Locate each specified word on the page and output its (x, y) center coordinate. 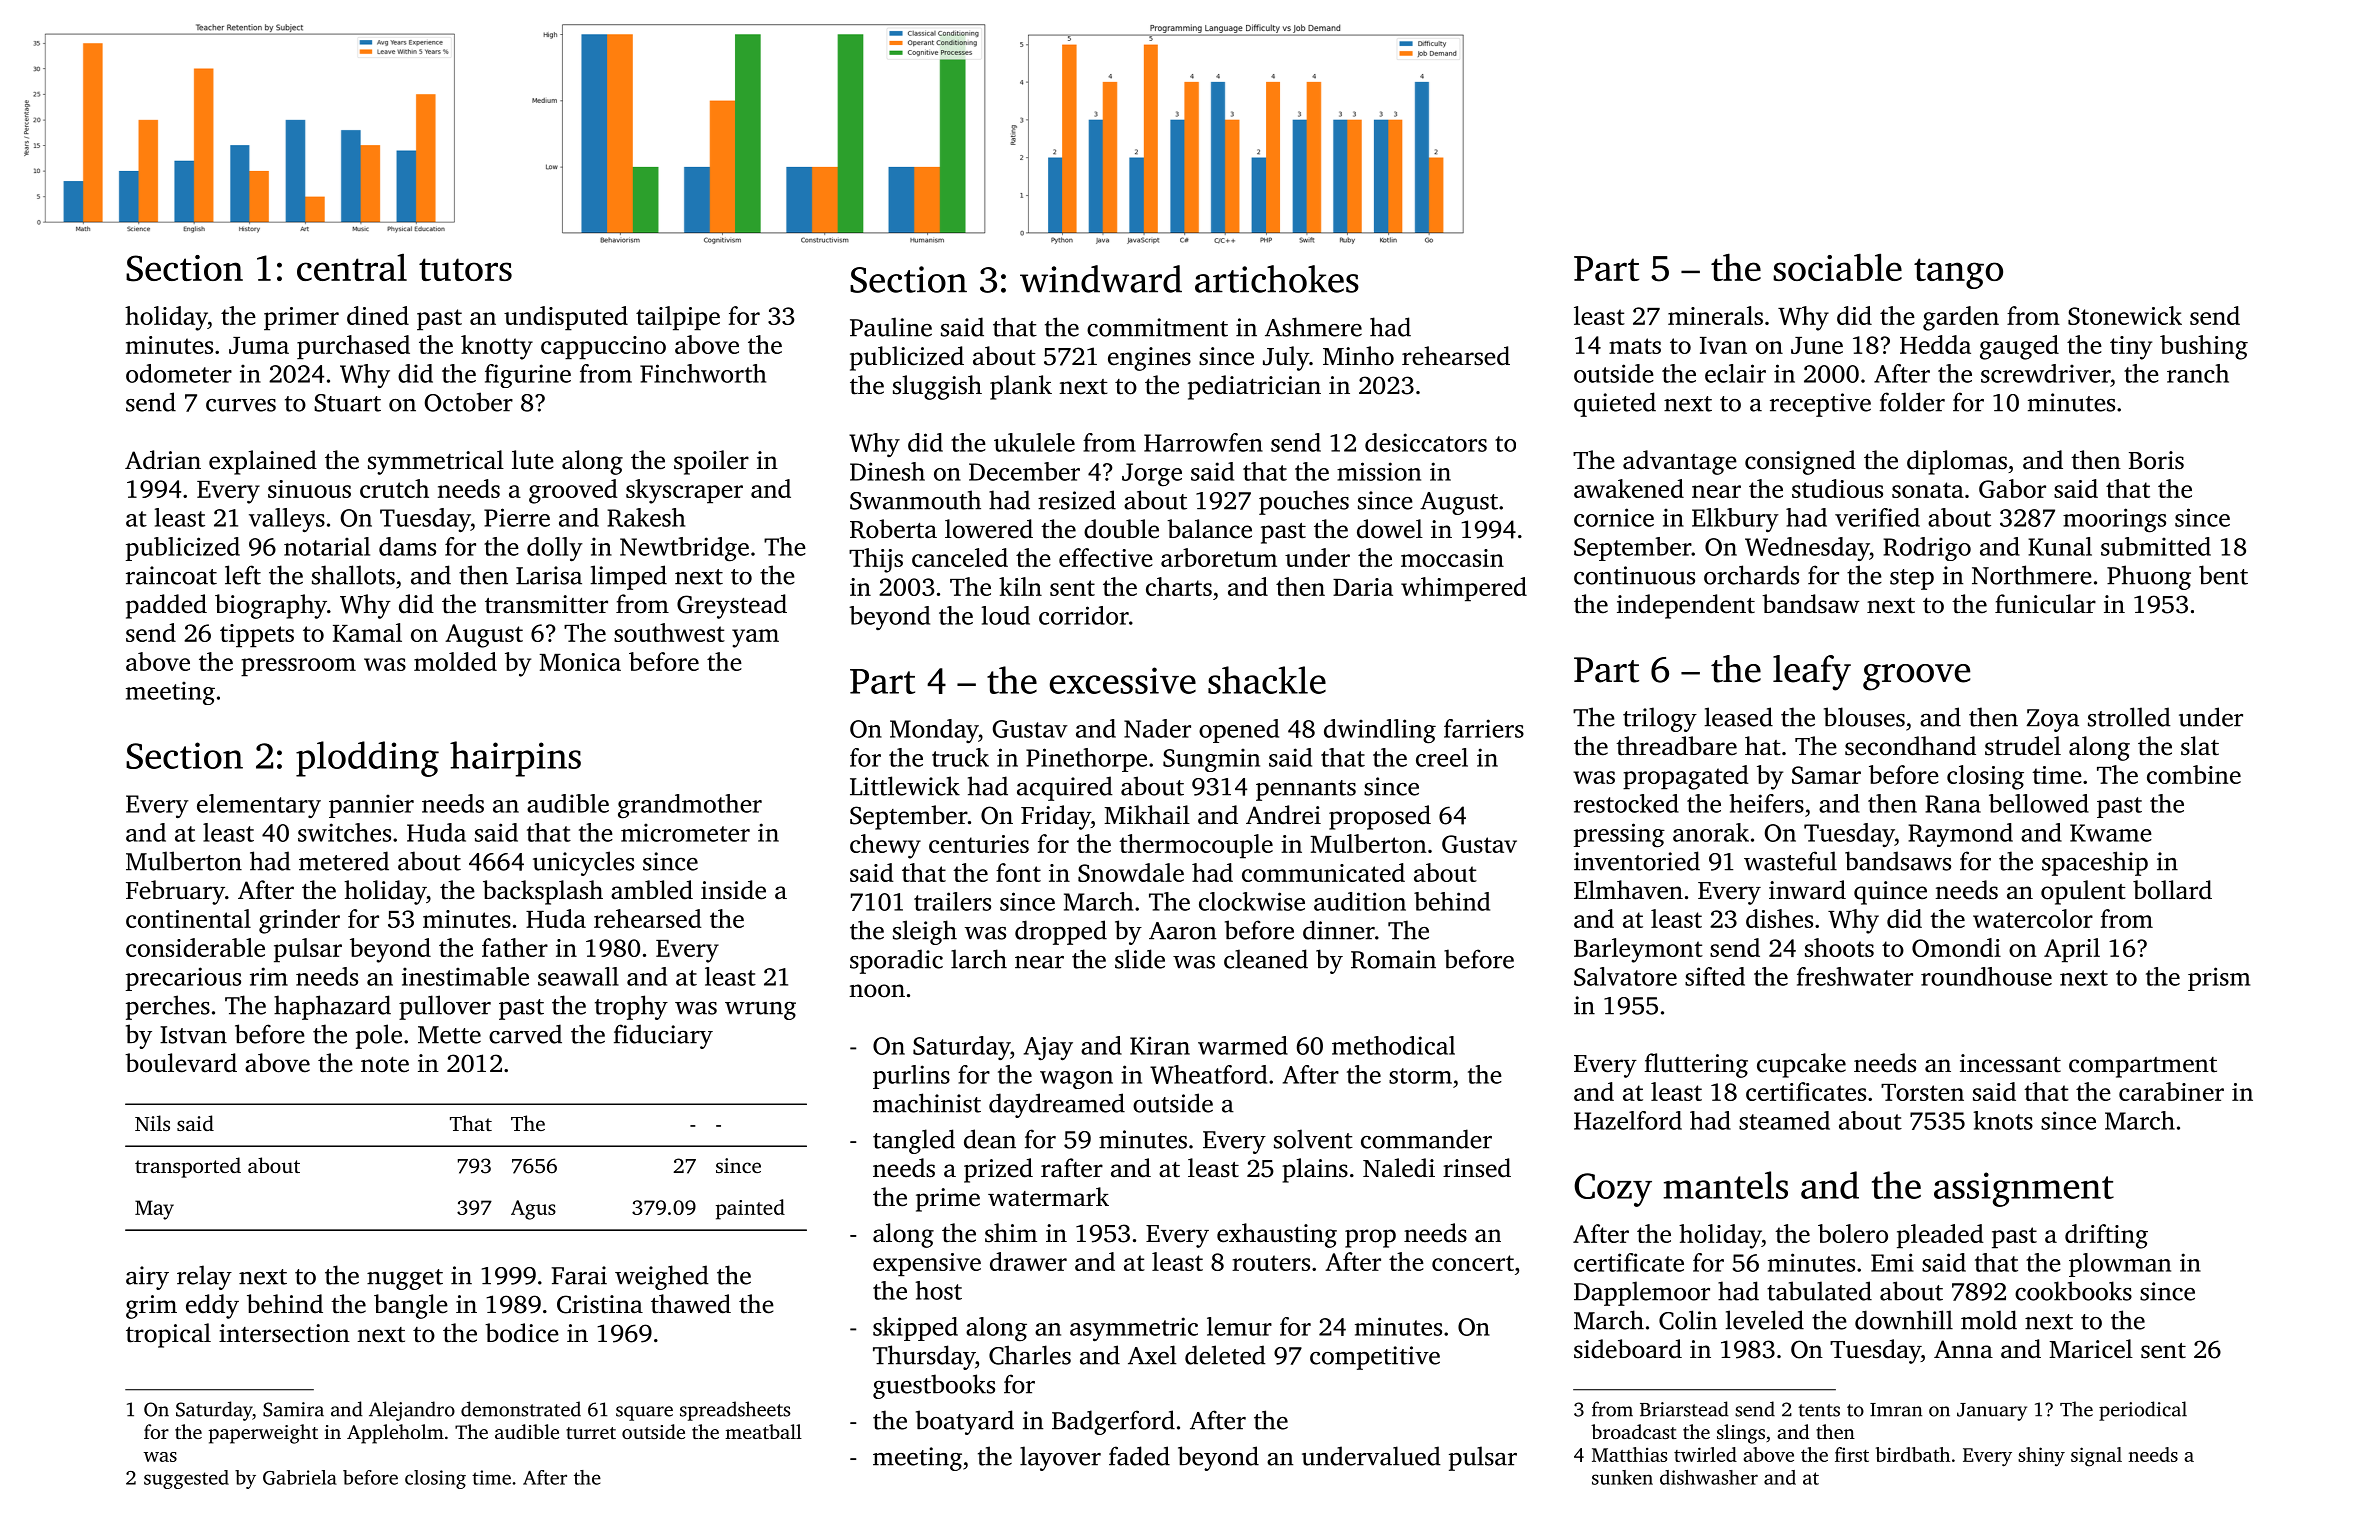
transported (188, 1167)
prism (2219, 979)
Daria (1363, 587)
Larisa (549, 575)
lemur (1239, 1326)
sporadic (896, 961)
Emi (1892, 1262)
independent (1686, 606)
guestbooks (934, 1386)
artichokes (1277, 279)
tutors (465, 269)
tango (1958, 273)
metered (344, 861)
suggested (186, 1479)
